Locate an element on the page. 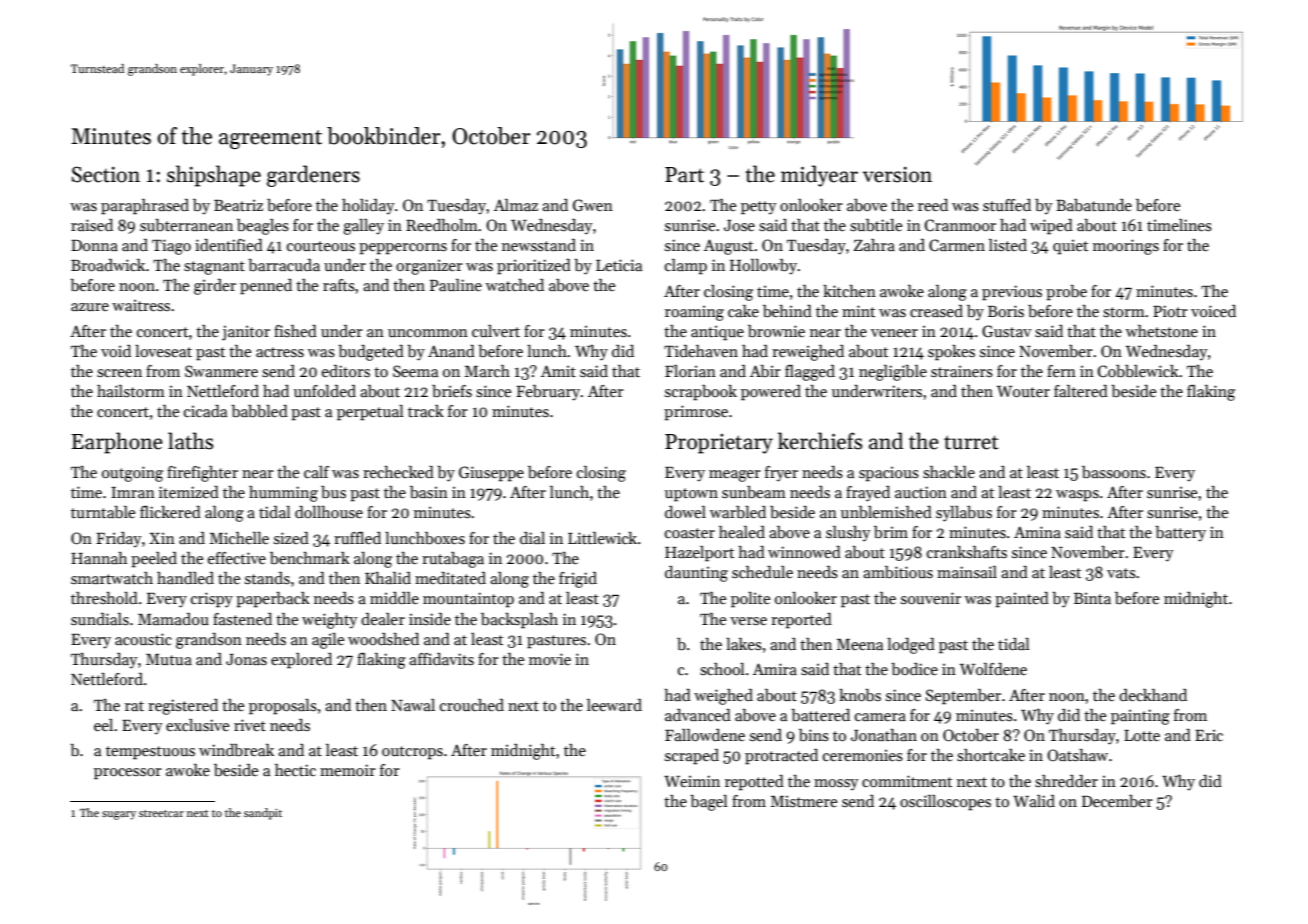  vats is located at coordinates (1121, 573).
